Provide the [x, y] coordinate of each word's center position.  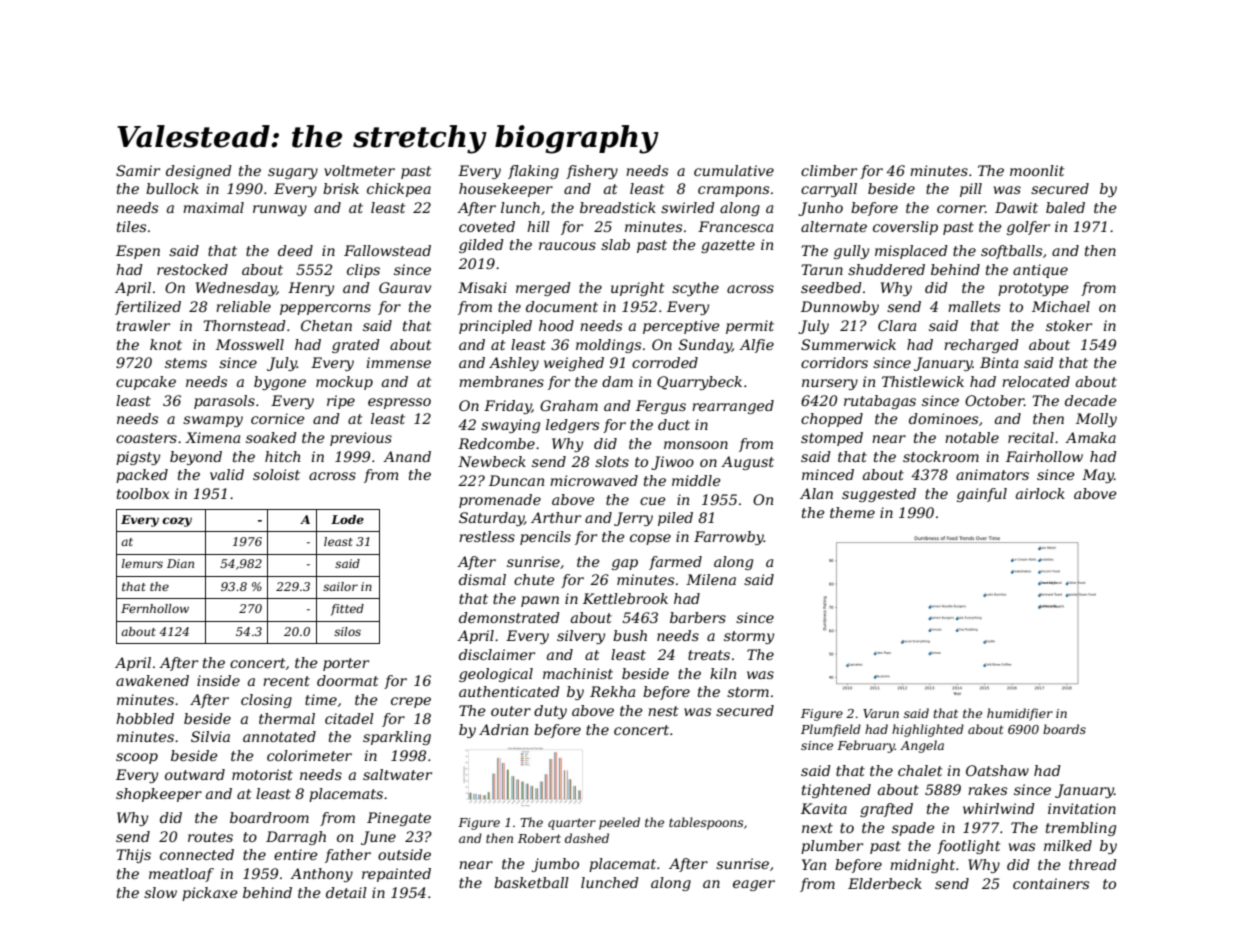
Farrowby [729, 538]
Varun [881, 713]
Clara [897, 325]
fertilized [148, 308]
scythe [695, 289]
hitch [282, 456]
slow [160, 892]
